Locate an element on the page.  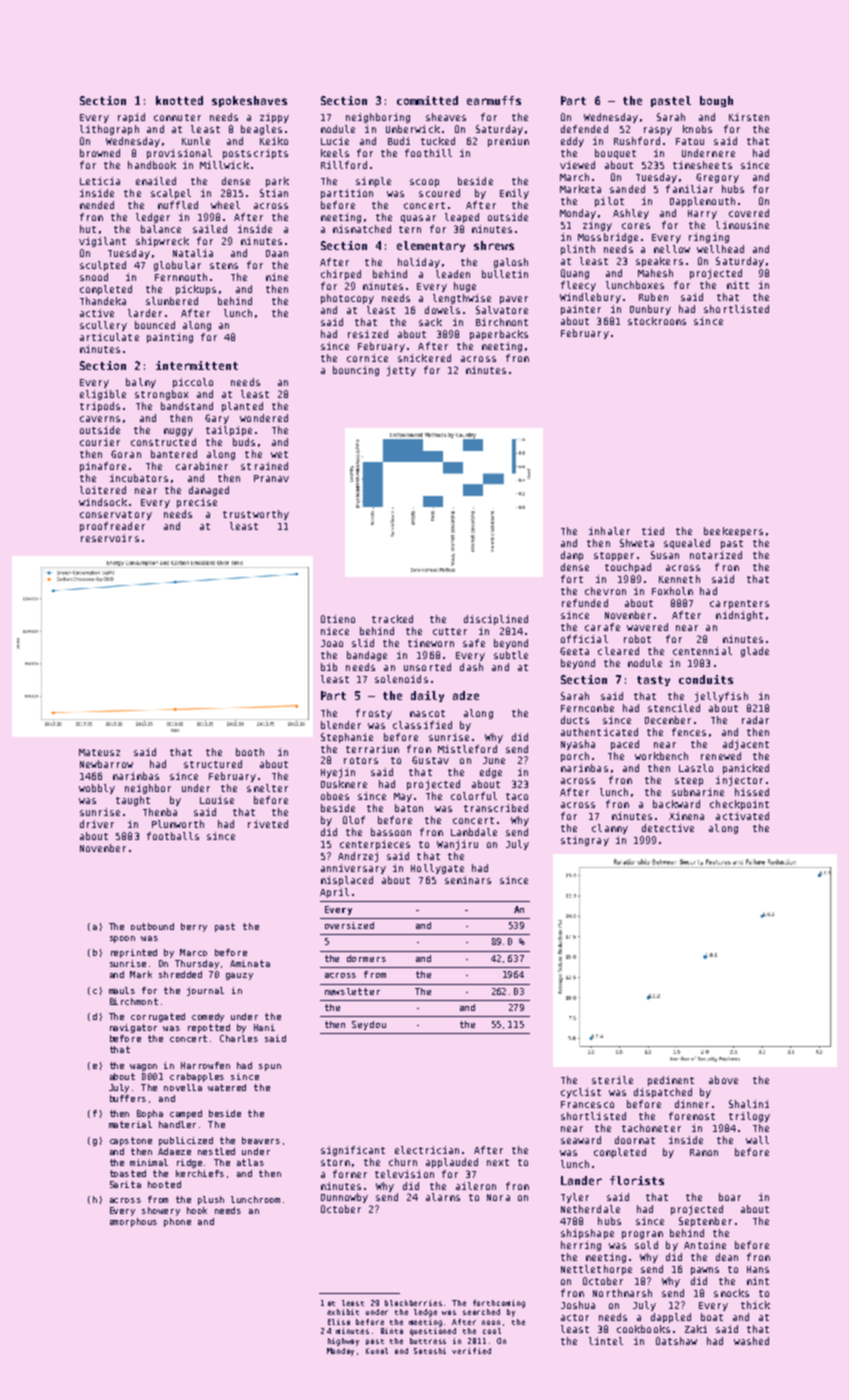
Thandeka is located at coordinates (103, 301).
